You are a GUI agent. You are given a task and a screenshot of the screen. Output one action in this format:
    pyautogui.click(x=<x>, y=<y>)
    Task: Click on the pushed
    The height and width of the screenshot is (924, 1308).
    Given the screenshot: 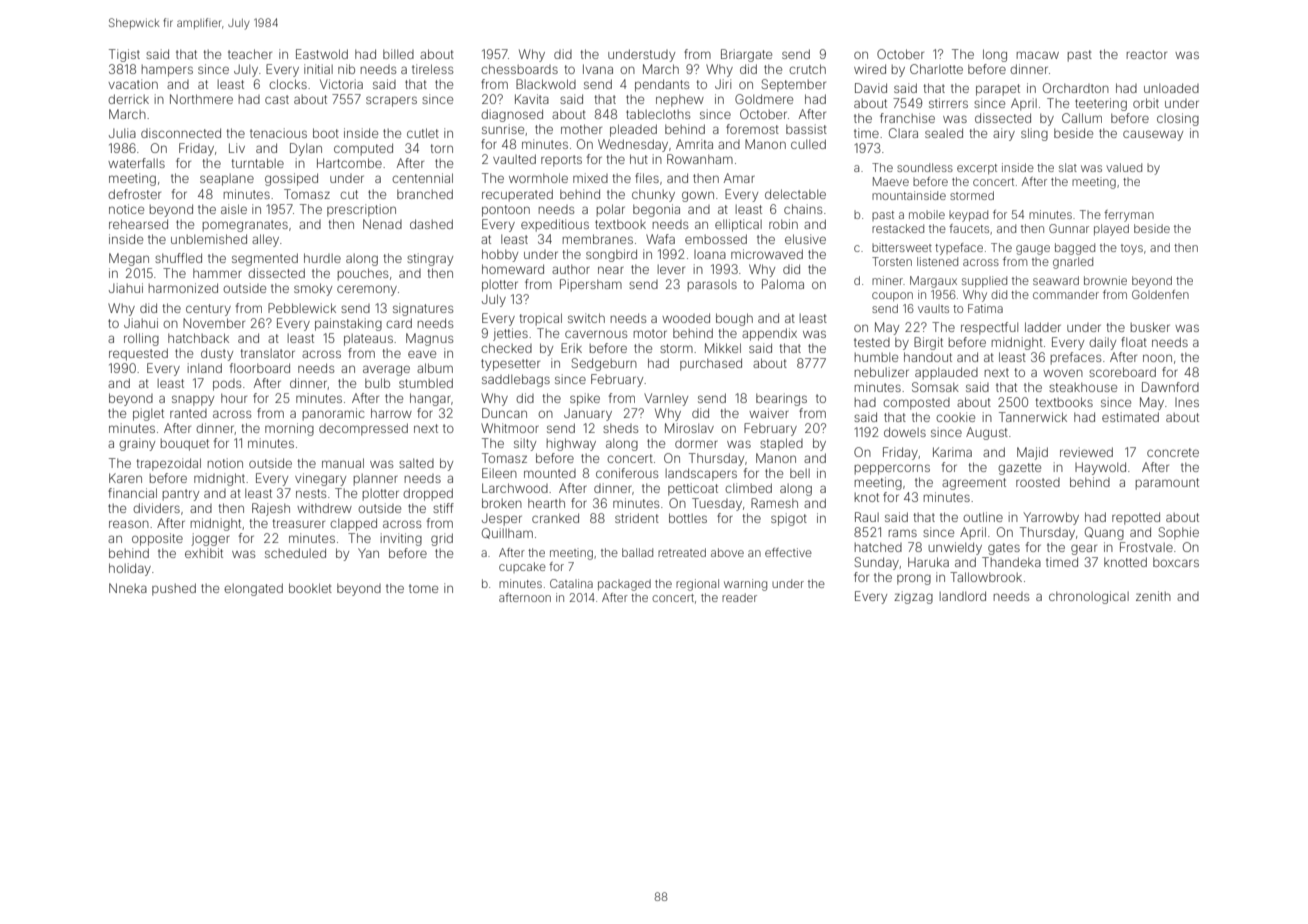 What is the action you would take?
    pyautogui.click(x=174, y=589)
